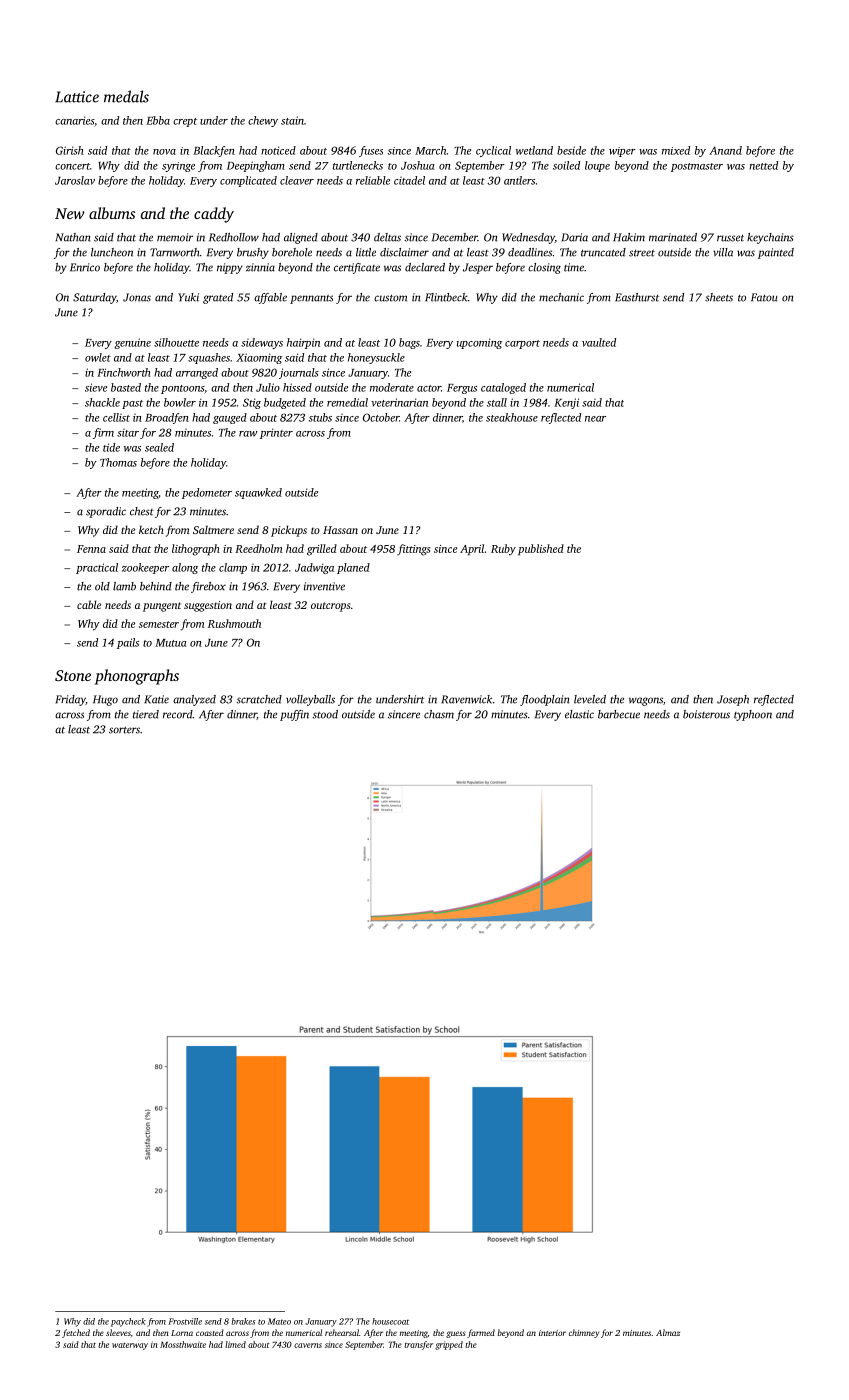  Describe the element at coordinates (126, 96) in the screenshot. I see `medals` at that location.
